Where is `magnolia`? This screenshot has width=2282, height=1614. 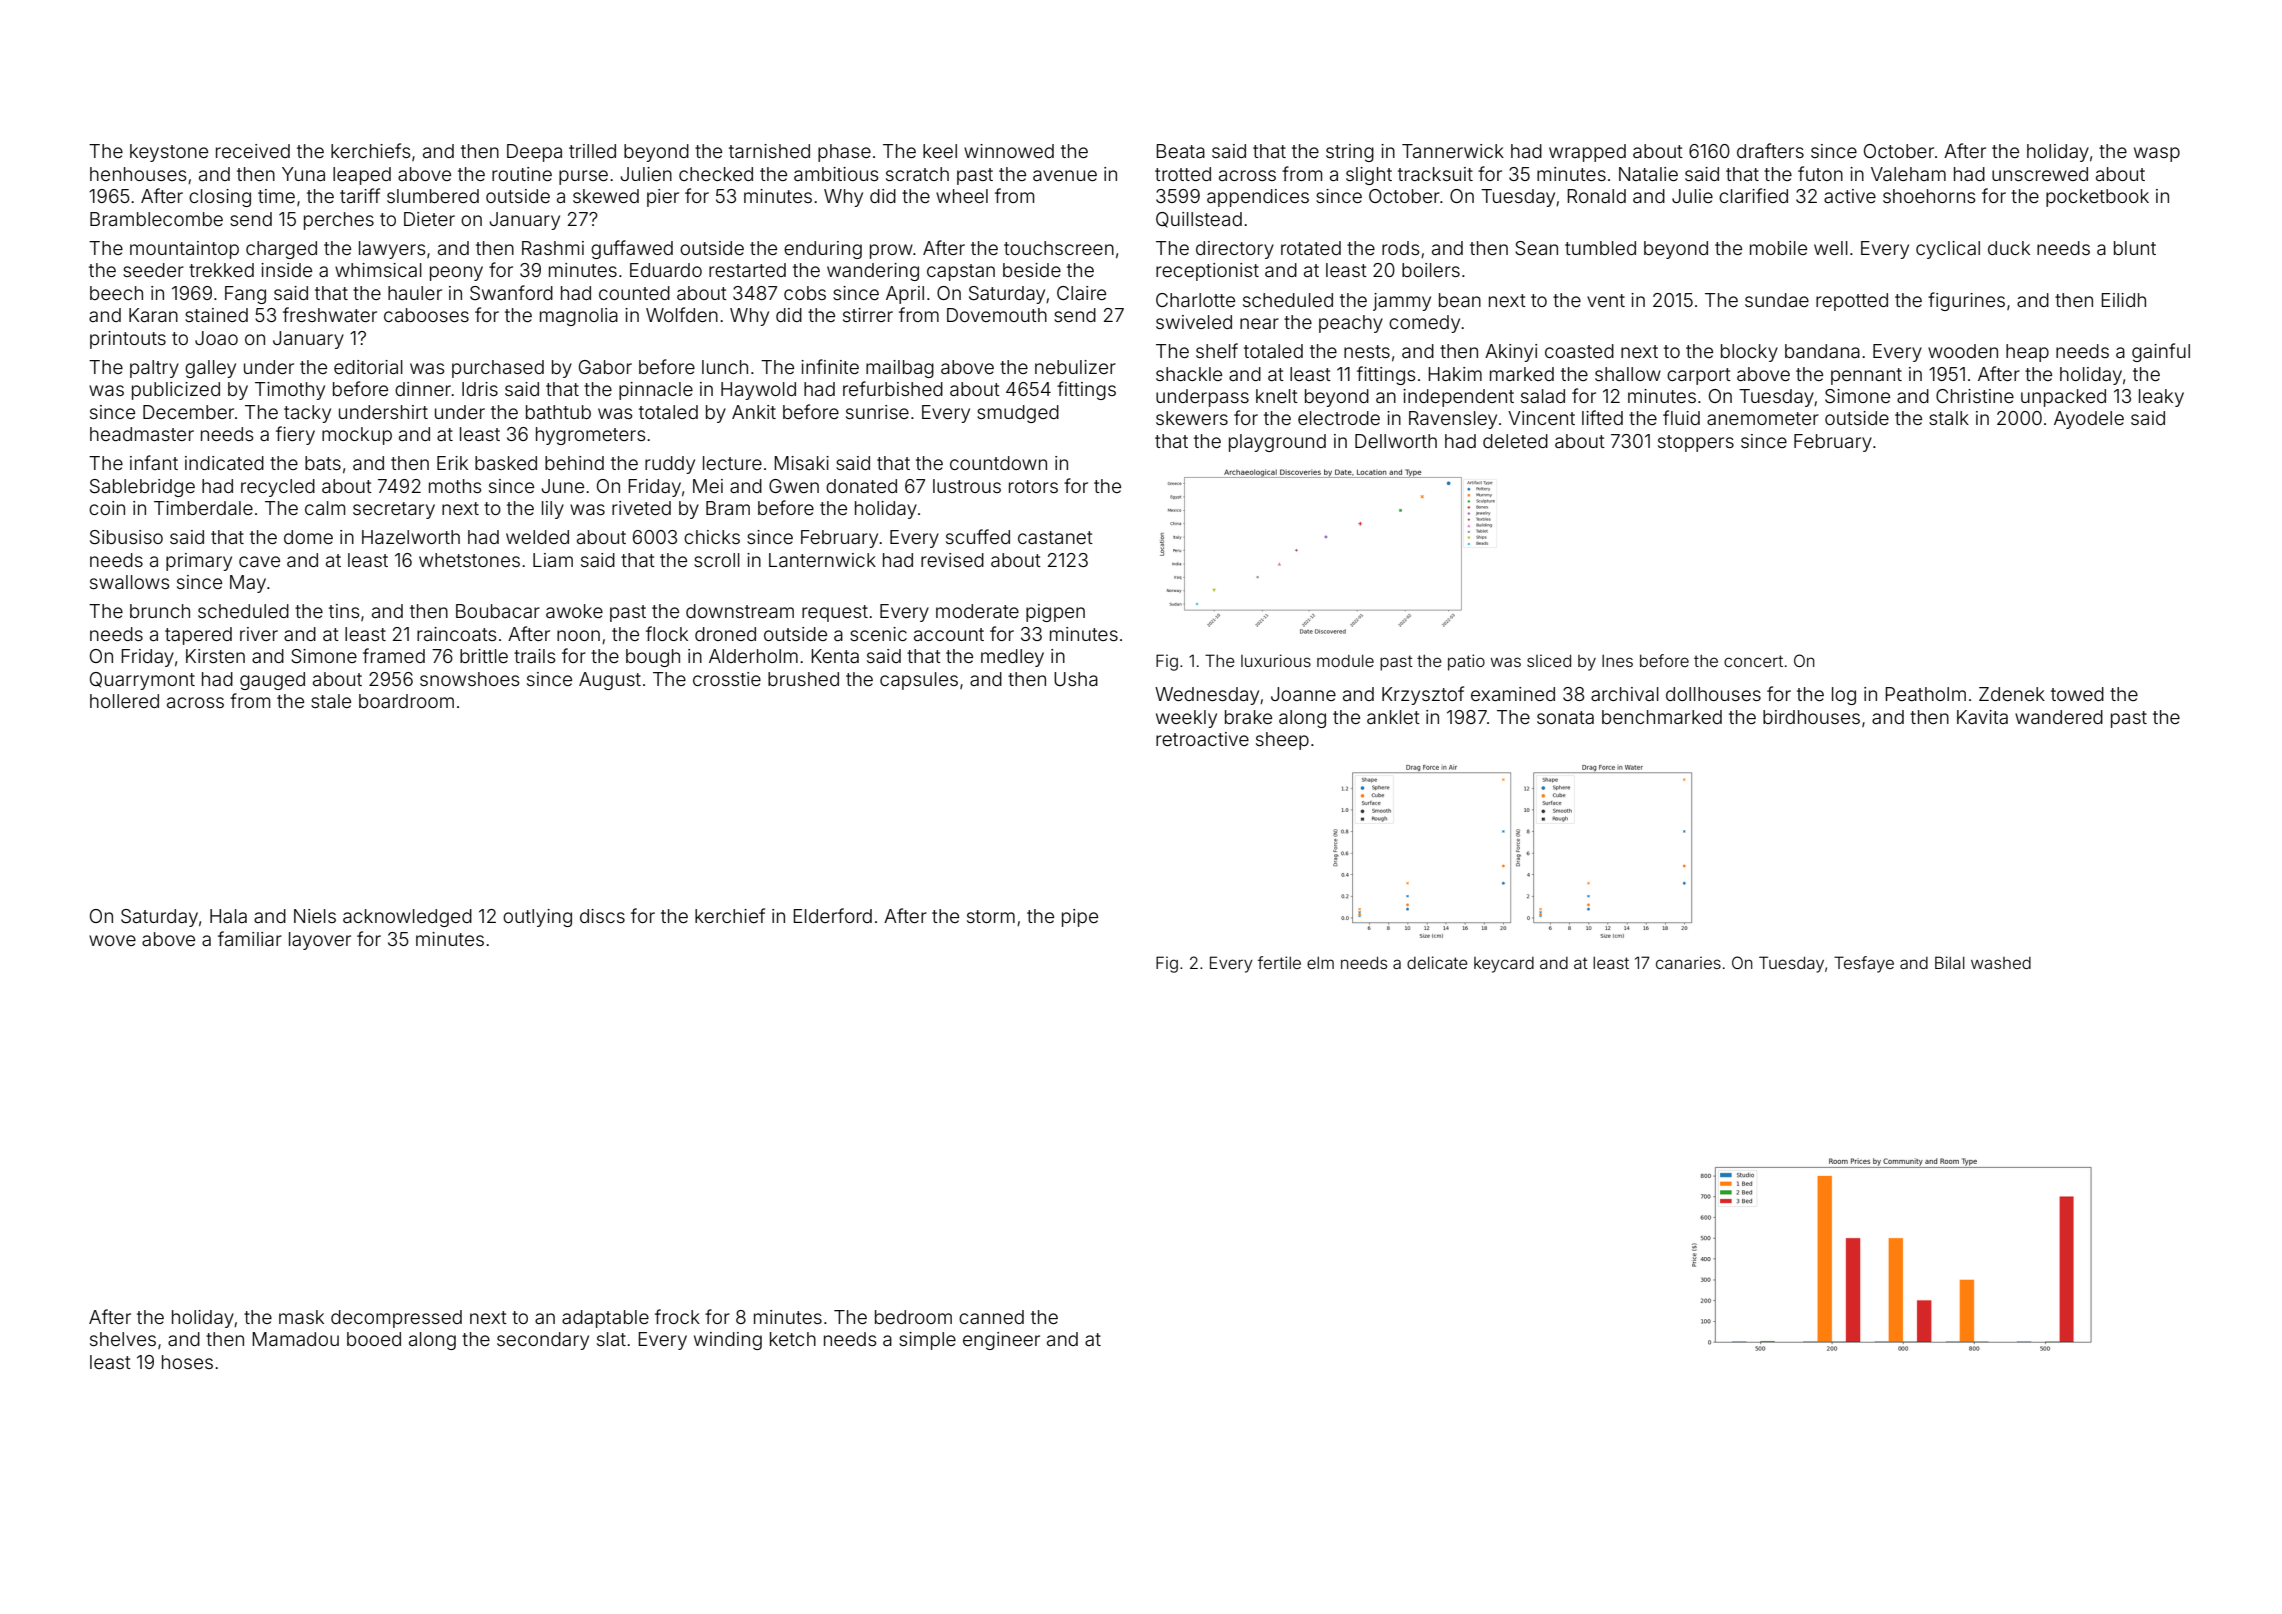 magnolia is located at coordinates (579, 317).
